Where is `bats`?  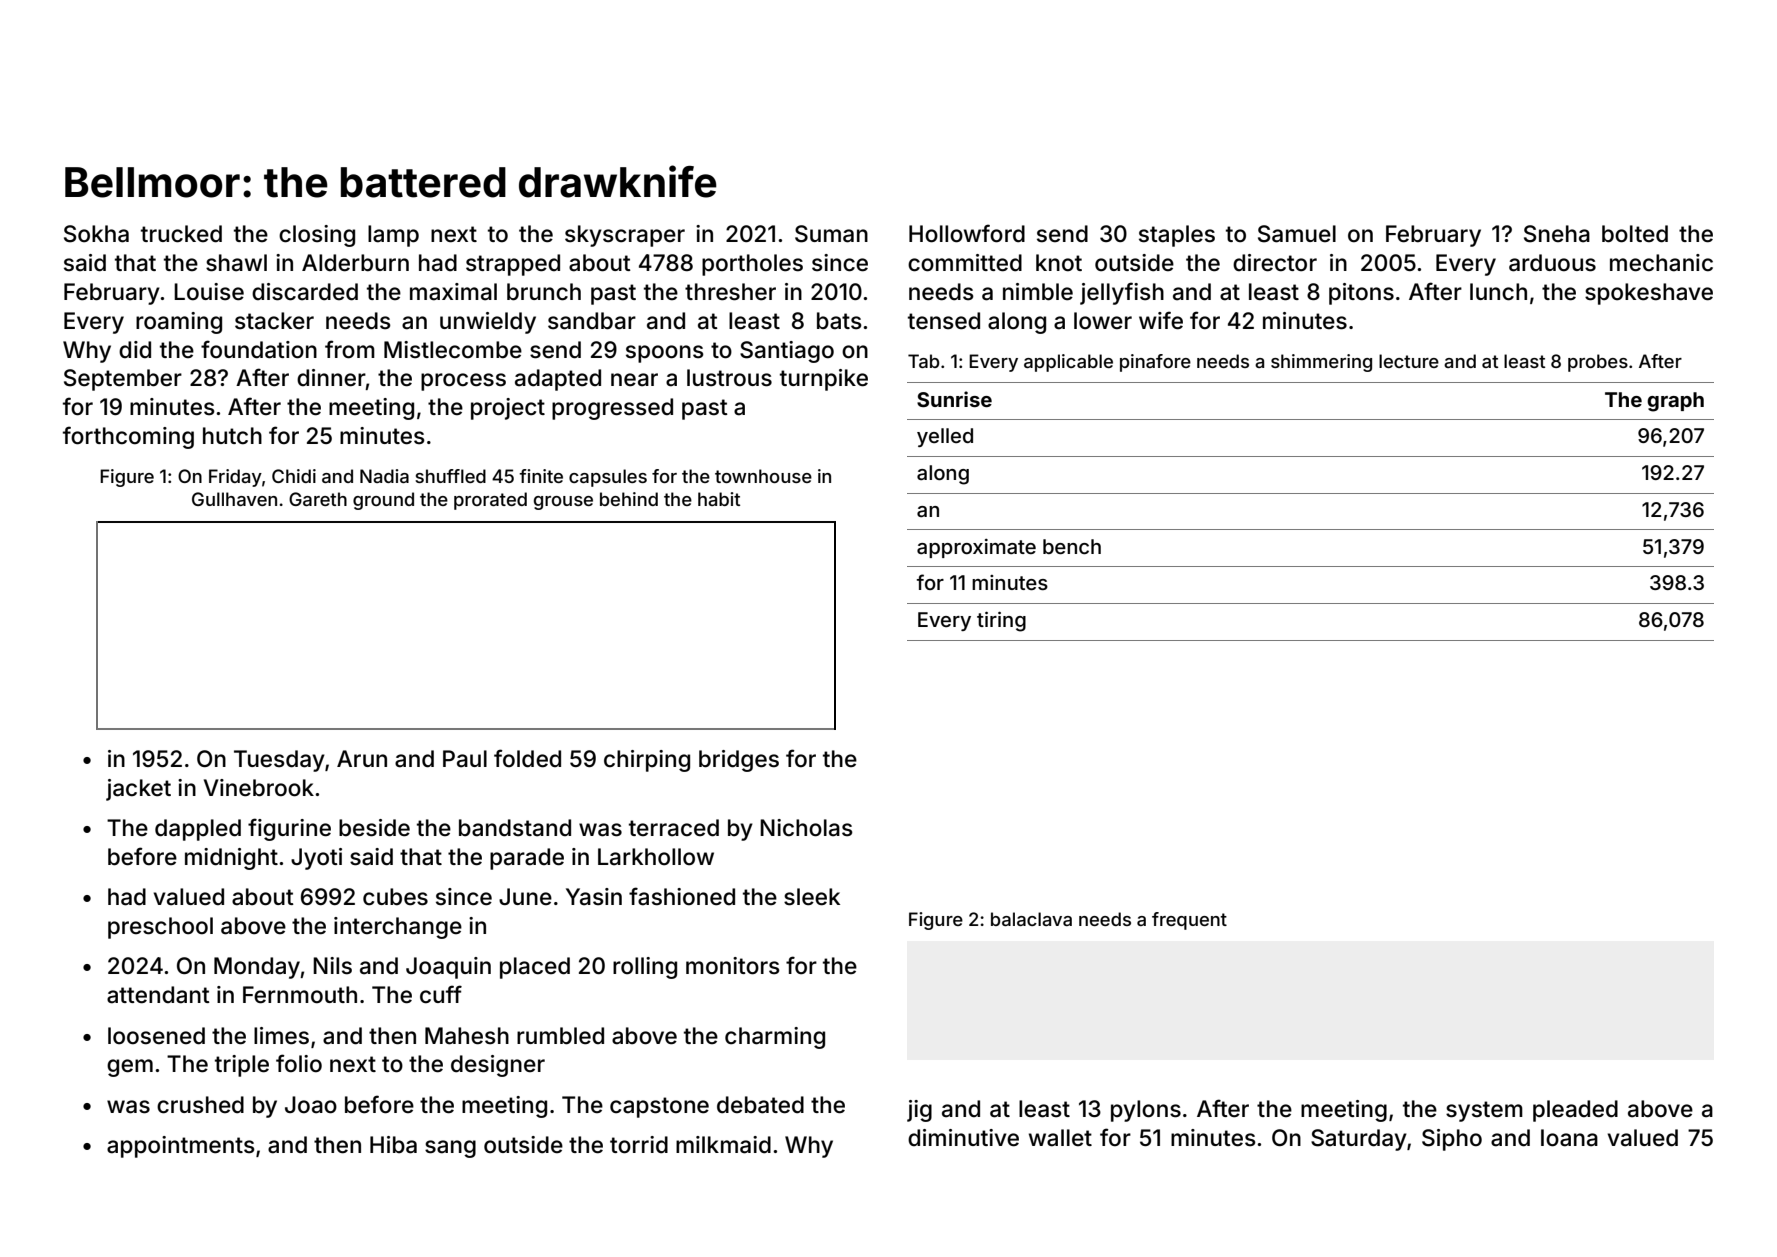
bats is located at coordinates (839, 321).
